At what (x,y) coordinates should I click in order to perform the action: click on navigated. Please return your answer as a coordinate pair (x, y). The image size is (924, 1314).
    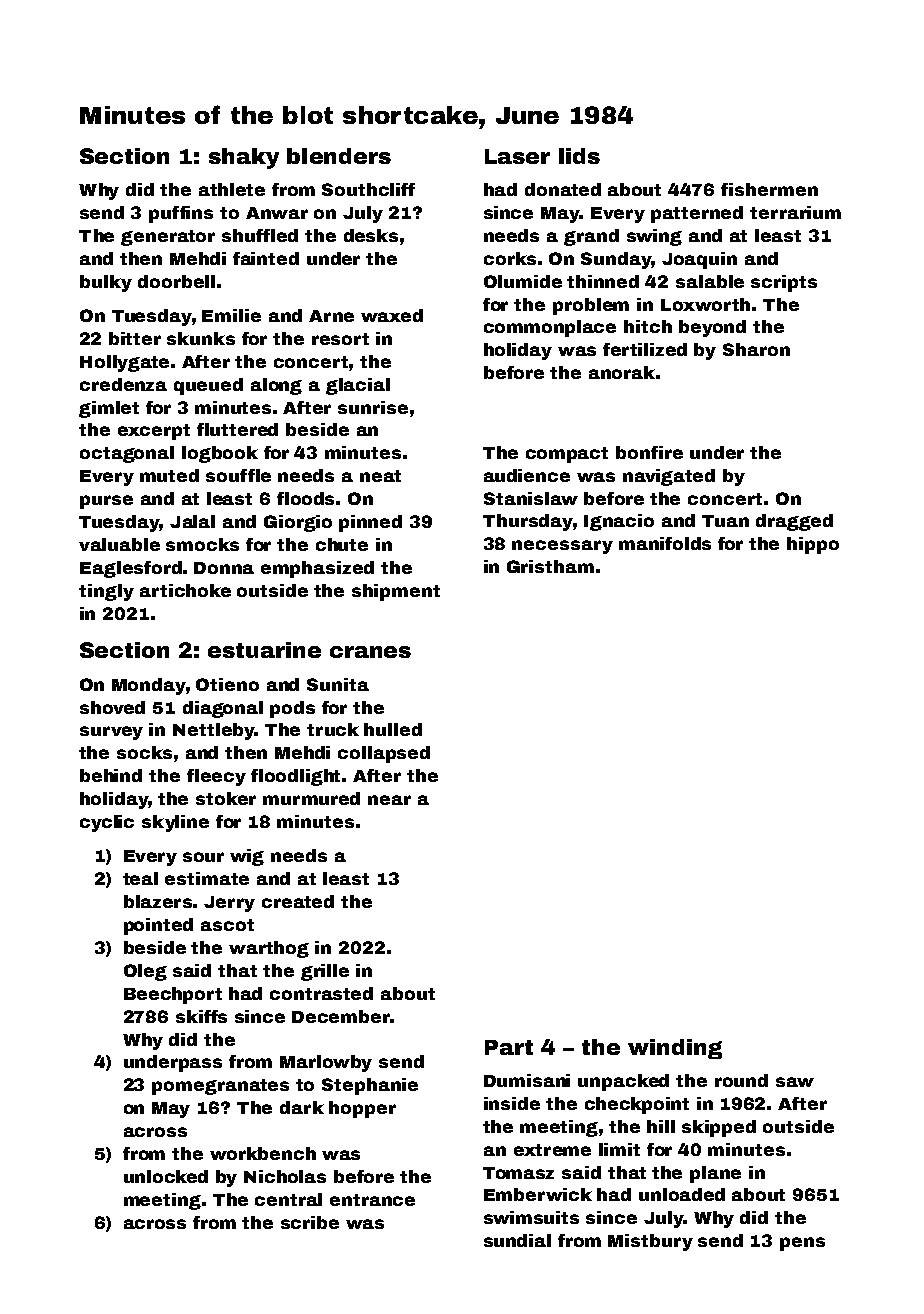
    Looking at the image, I should click on (669, 477).
